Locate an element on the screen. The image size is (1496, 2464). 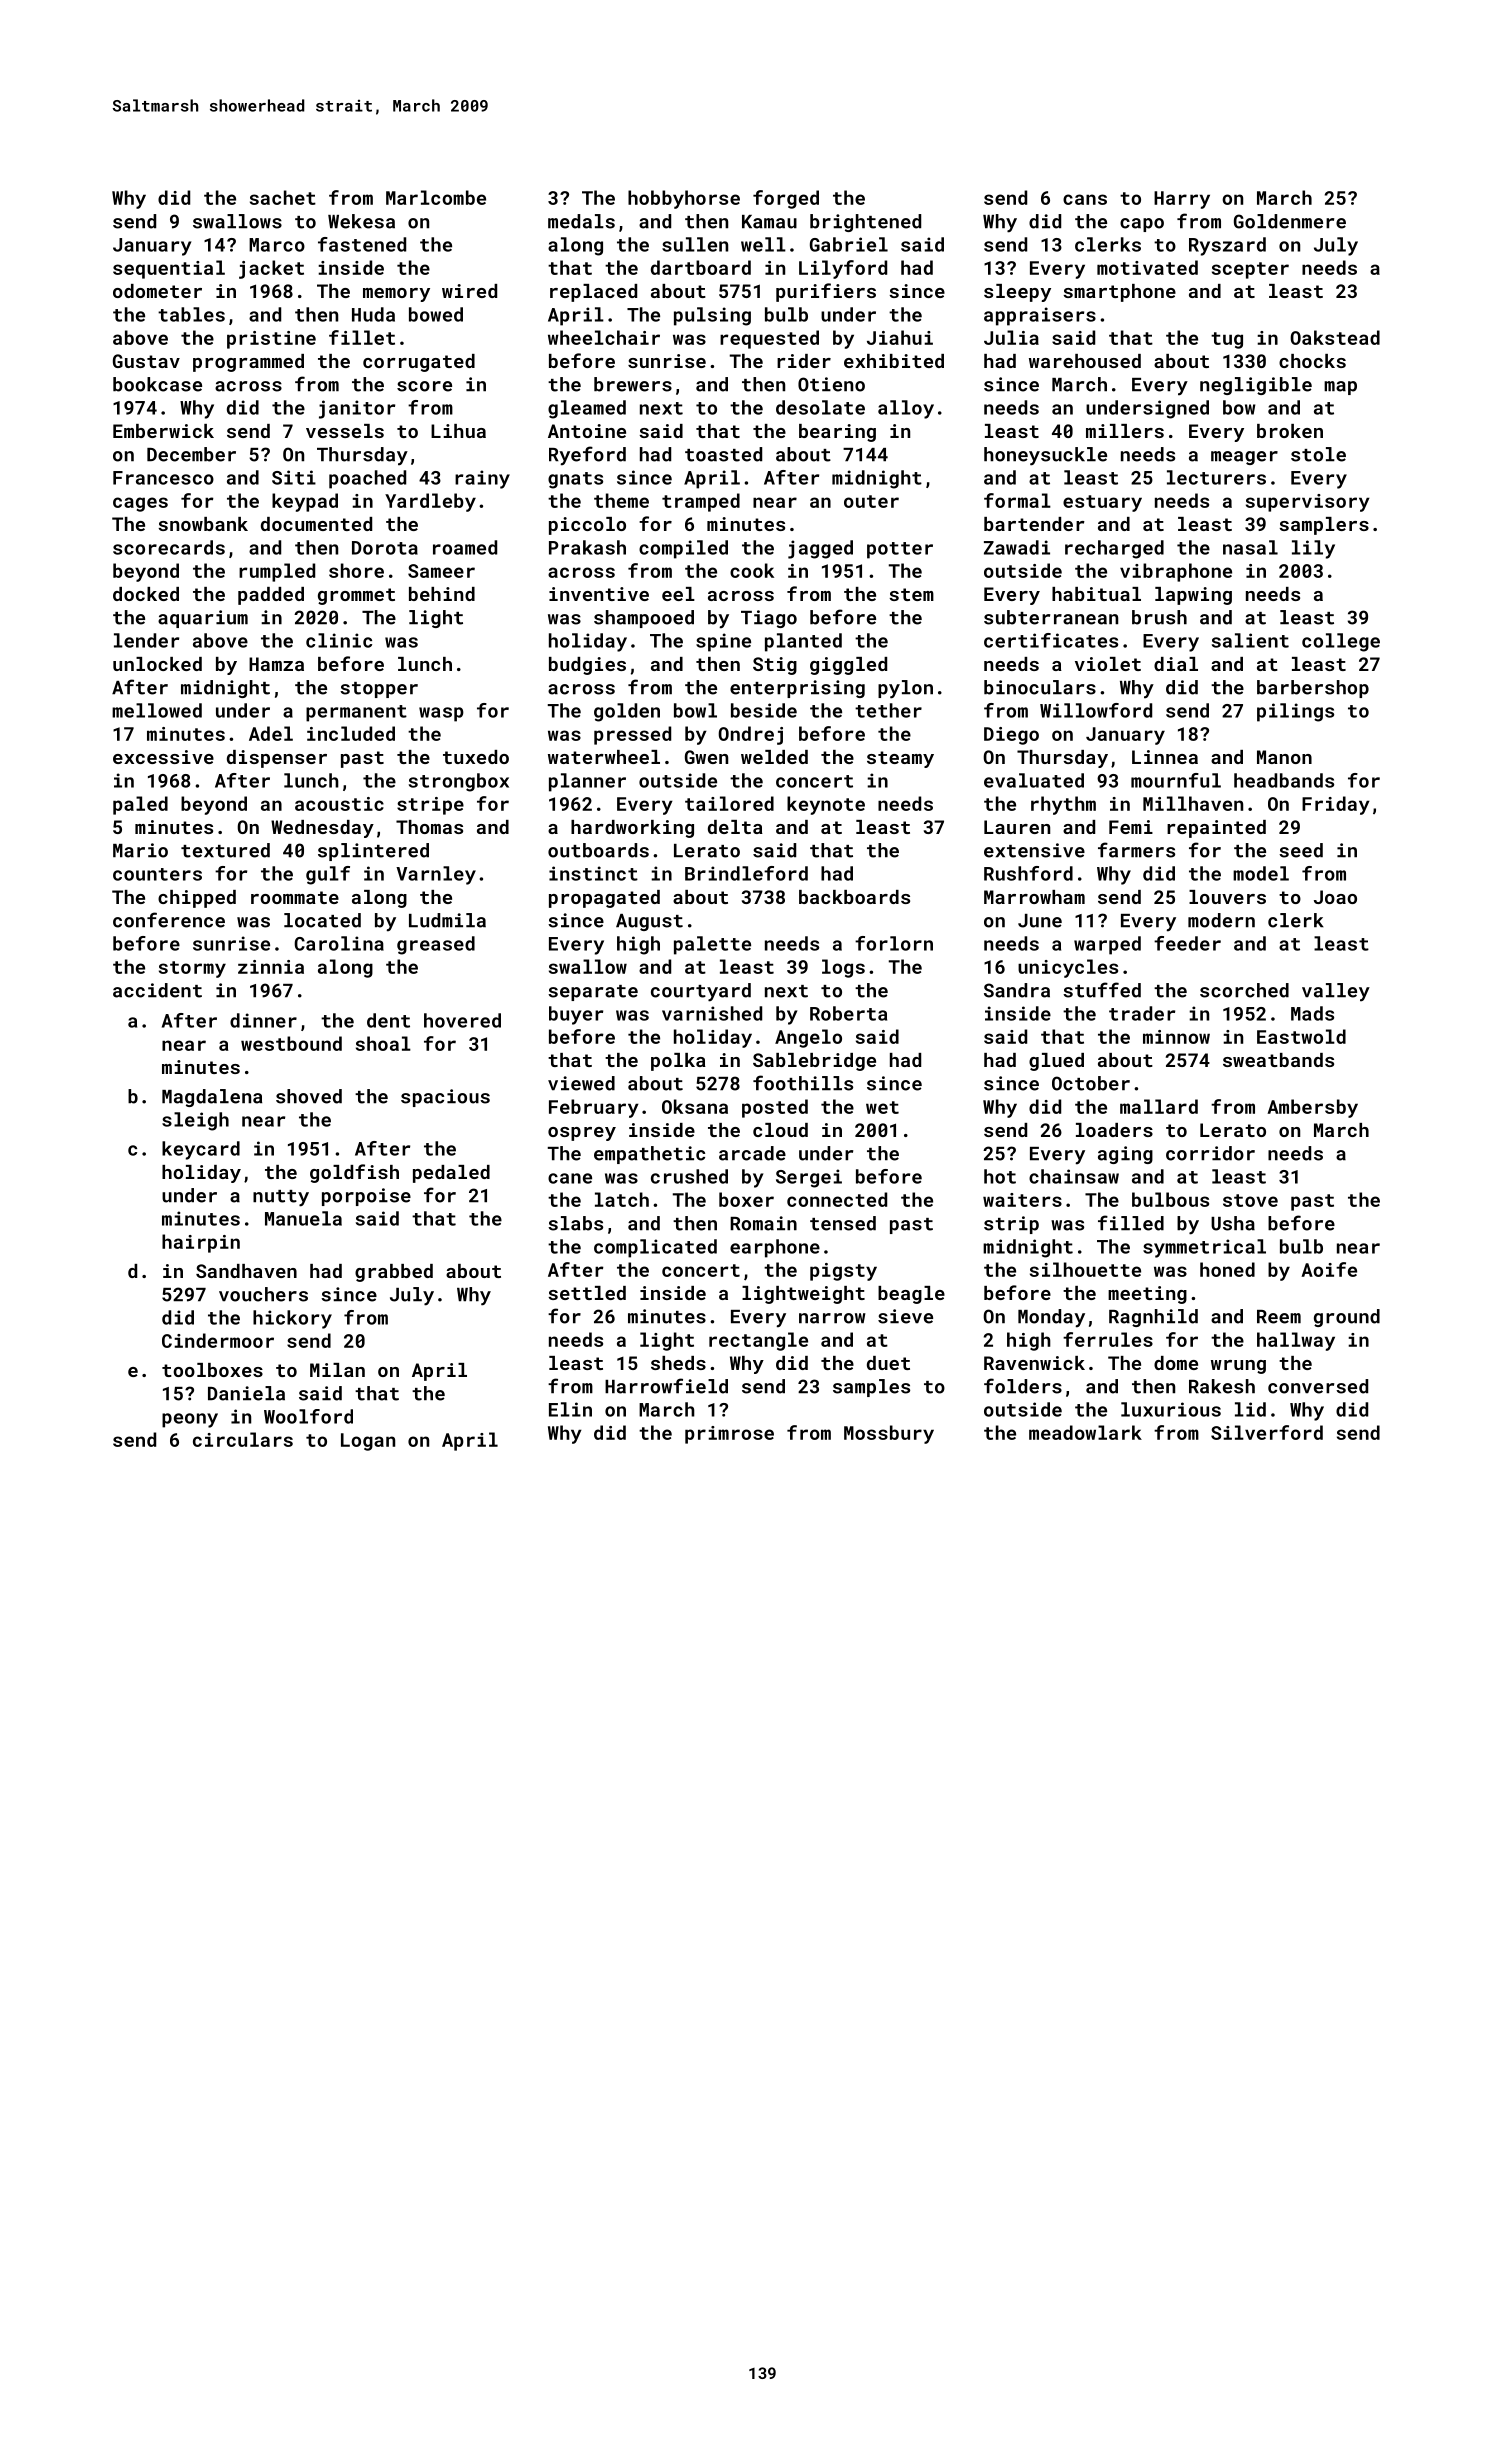
stem is located at coordinates (911, 594).
